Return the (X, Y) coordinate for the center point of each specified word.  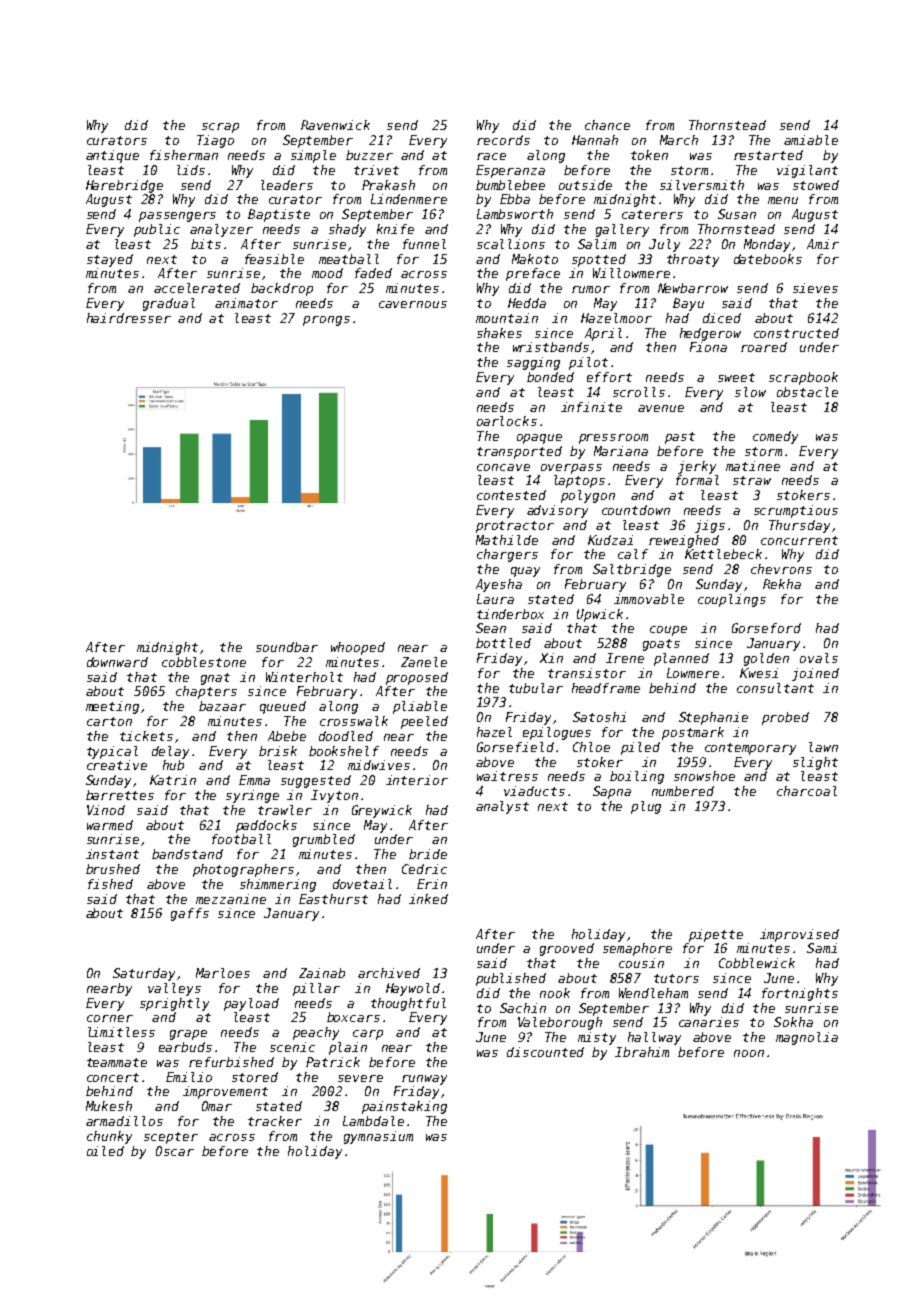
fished (110, 884)
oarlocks (507, 421)
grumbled (324, 840)
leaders (287, 185)
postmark (693, 733)
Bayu (688, 304)
